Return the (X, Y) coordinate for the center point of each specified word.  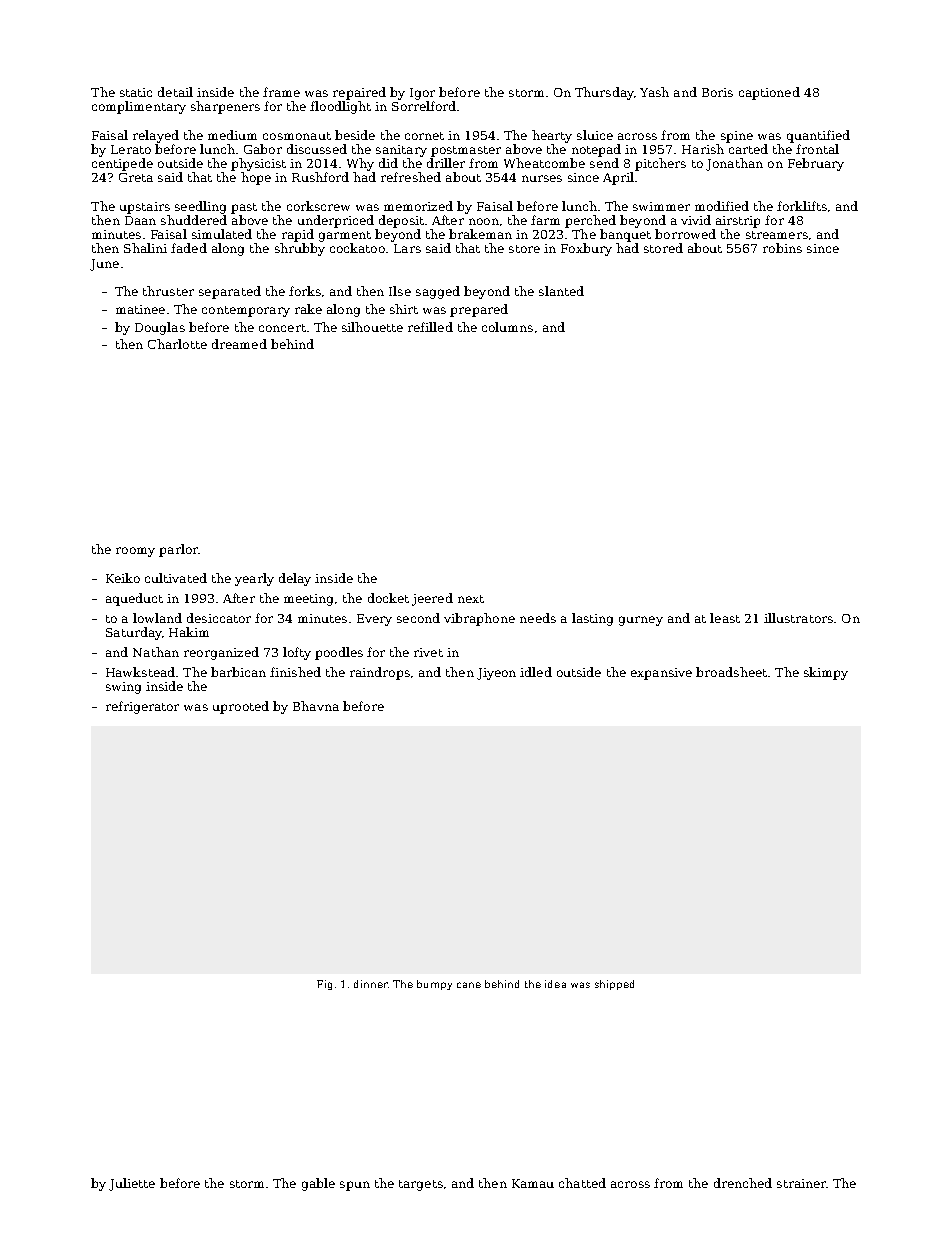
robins (782, 248)
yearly (254, 579)
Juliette (132, 1184)
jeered (432, 599)
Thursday (604, 93)
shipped (614, 985)
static (136, 92)
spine (737, 137)
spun (355, 1186)
